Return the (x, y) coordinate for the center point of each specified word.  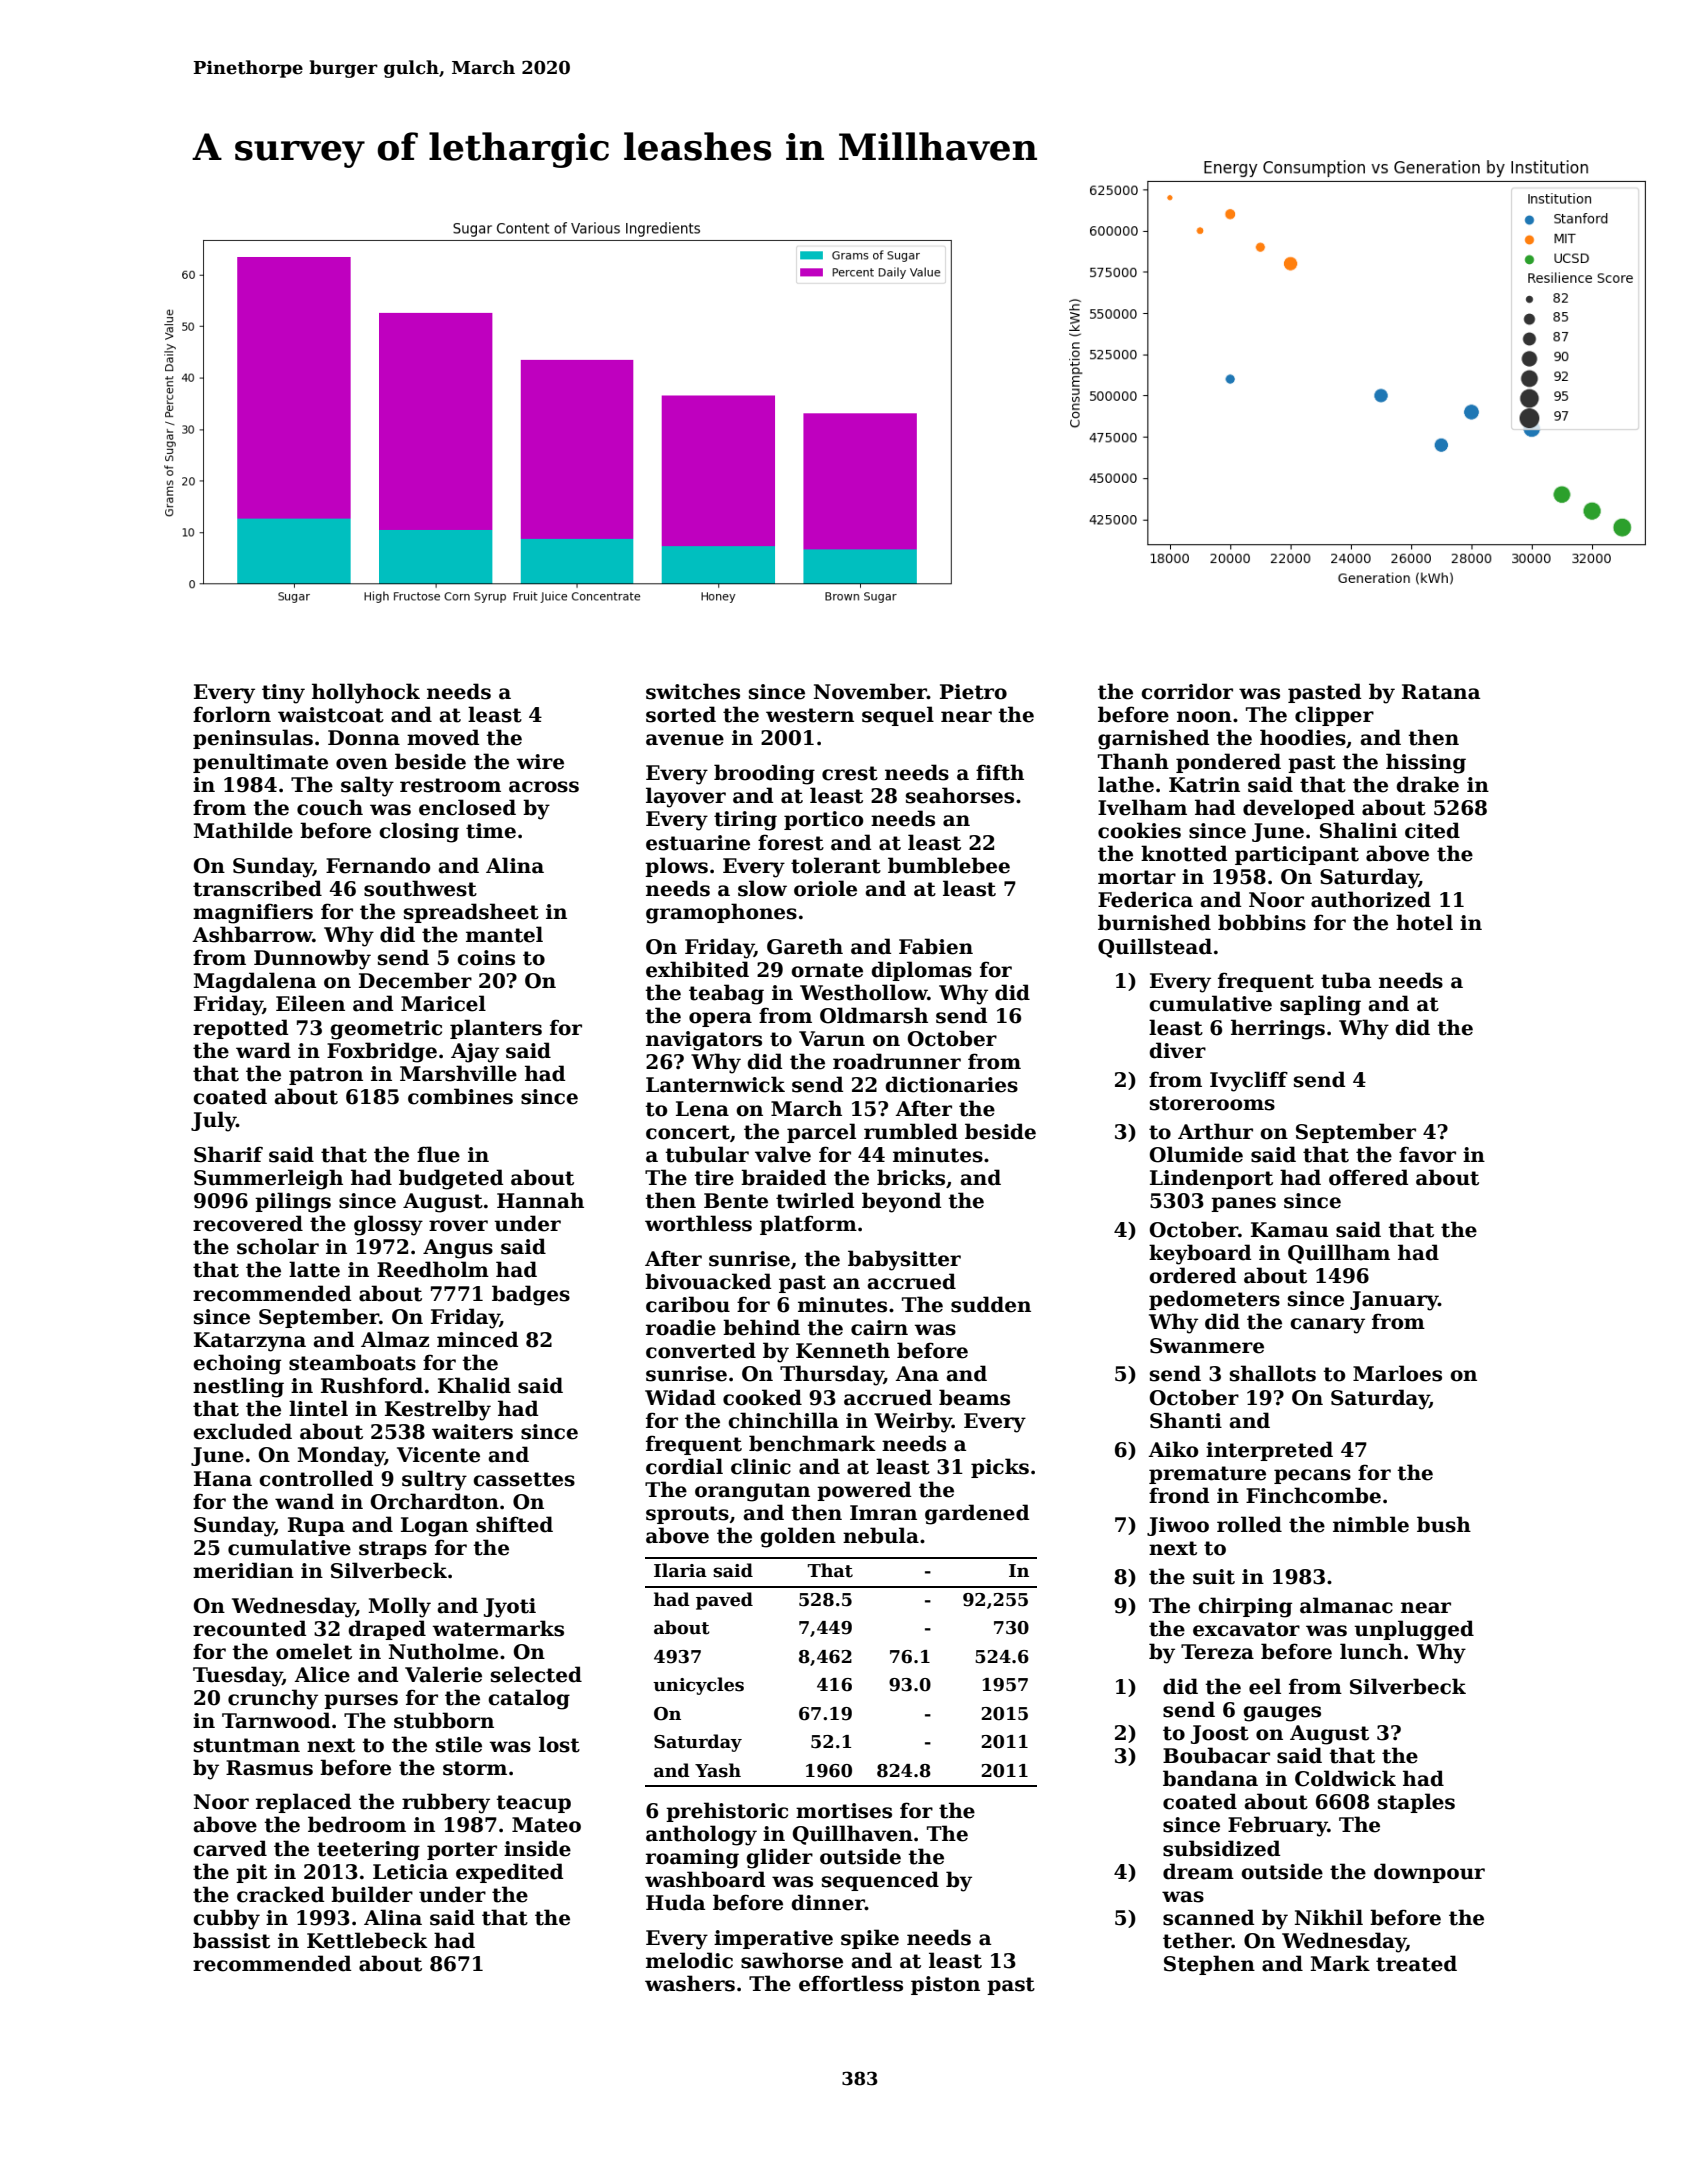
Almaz (395, 1339)
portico (823, 820)
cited (1432, 830)
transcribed (257, 888)
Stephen (1209, 1965)
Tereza (1217, 1652)
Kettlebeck (367, 1940)
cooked (762, 1397)
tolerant (836, 865)
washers (690, 1983)
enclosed (467, 807)
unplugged (1414, 1630)
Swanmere (1207, 1346)
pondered (1228, 763)
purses (361, 1701)
